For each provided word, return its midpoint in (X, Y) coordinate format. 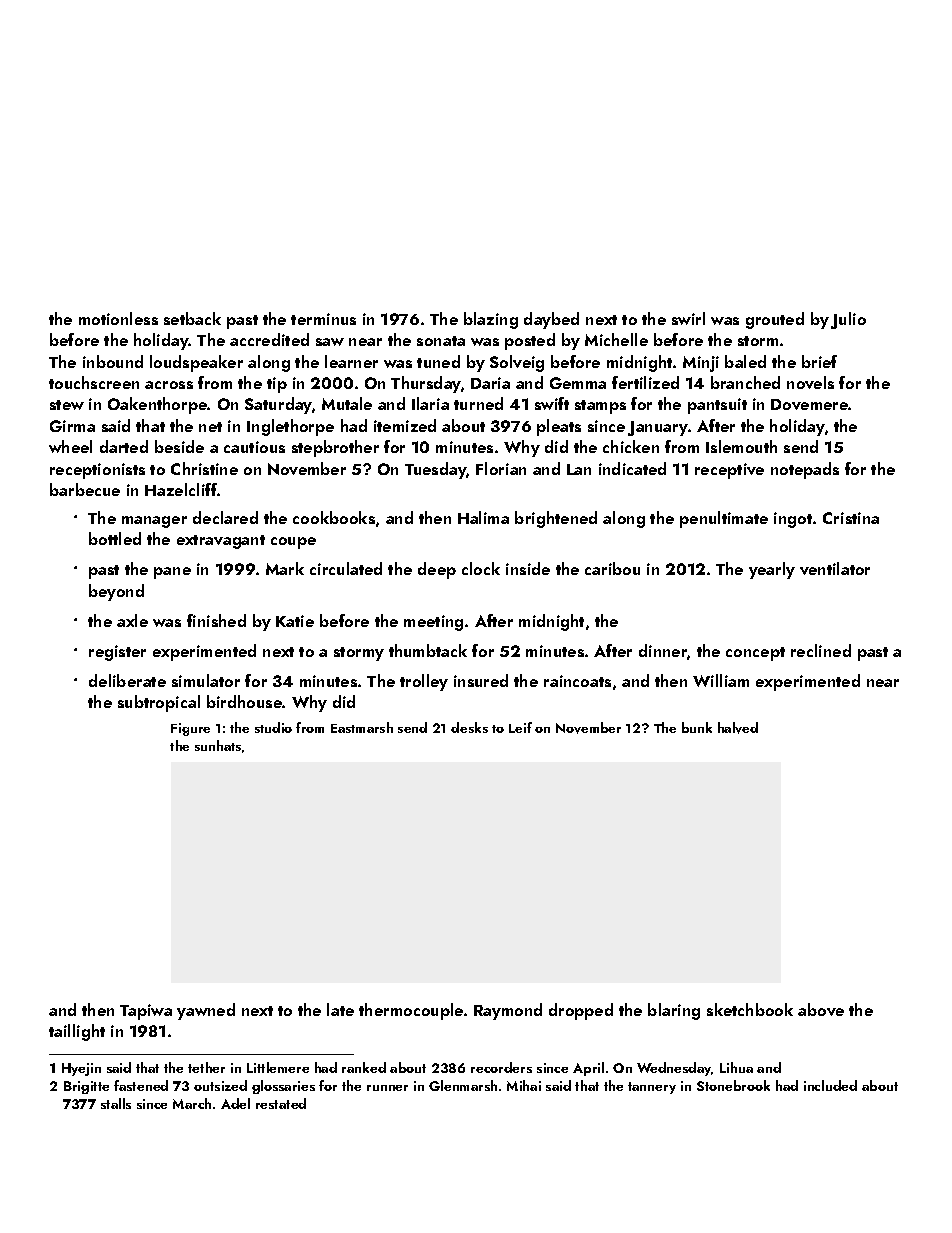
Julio (848, 320)
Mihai (524, 1085)
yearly (772, 570)
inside (528, 568)
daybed (551, 320)
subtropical (159, 703)
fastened (141, 1085)
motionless (118, 318)
